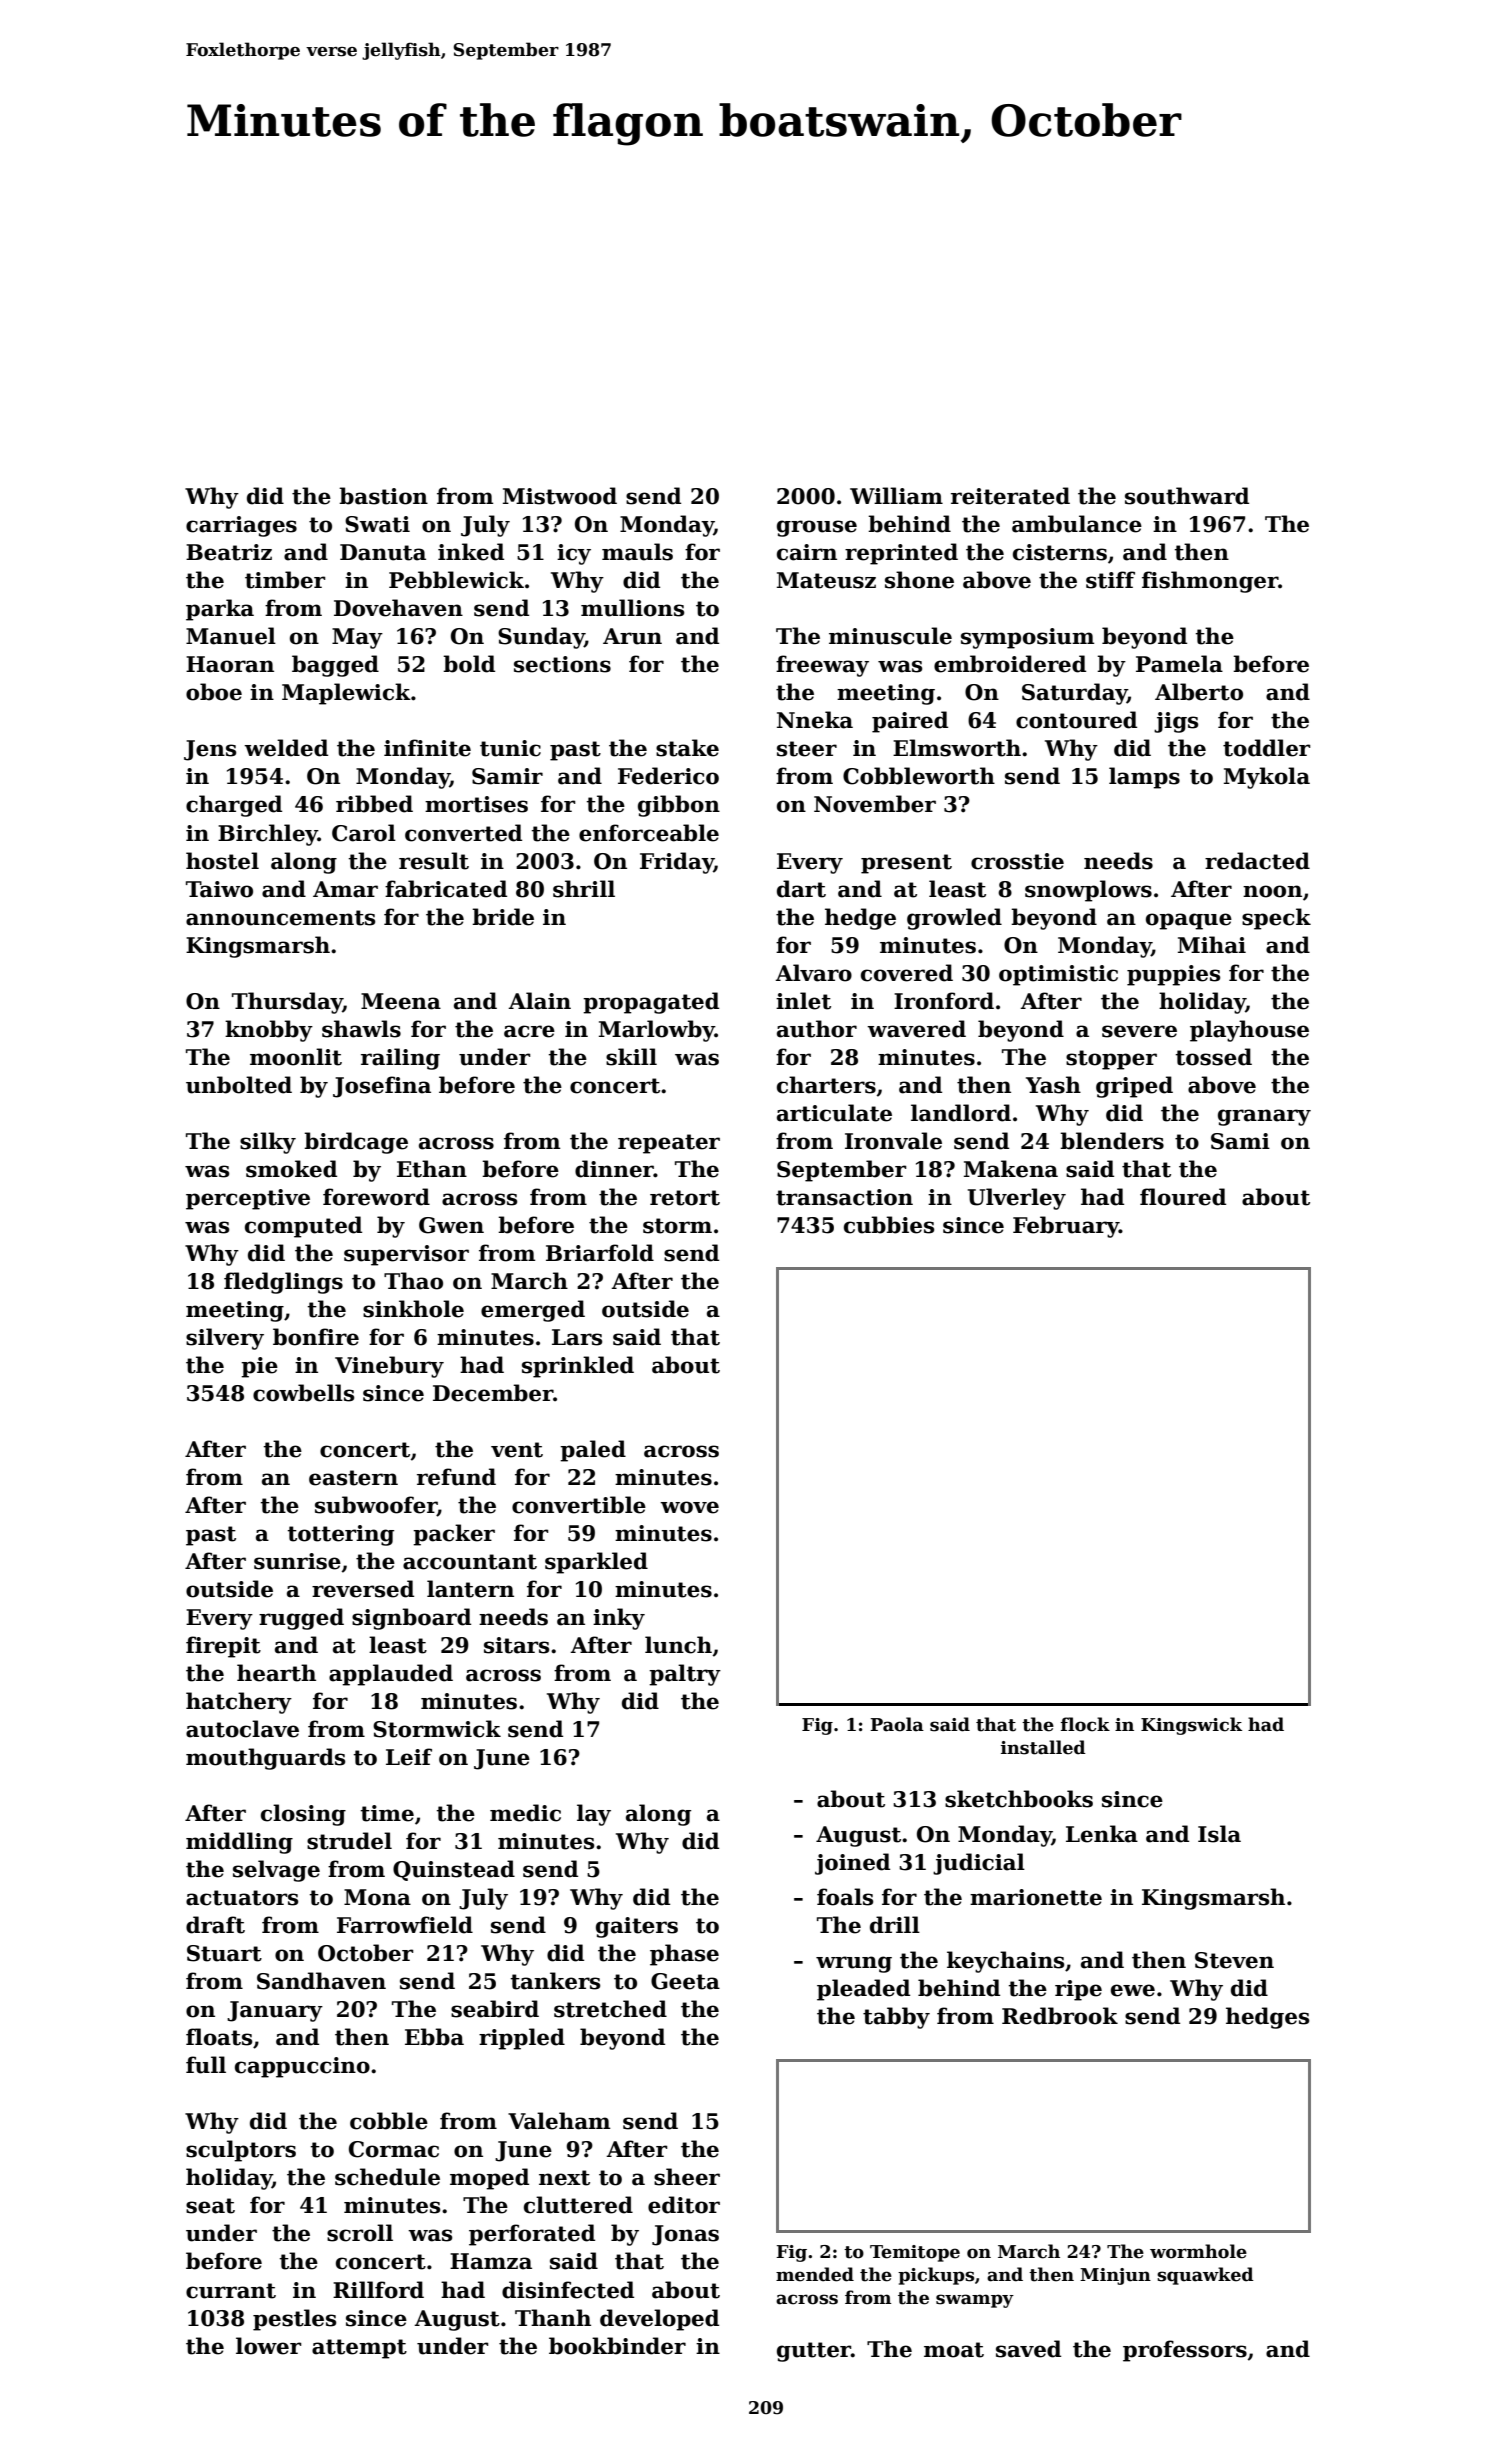 The image size is (1496, 2464). Describe the element at coordinates (1028, 2349) in the screenshot. I see `saved` at that location.
